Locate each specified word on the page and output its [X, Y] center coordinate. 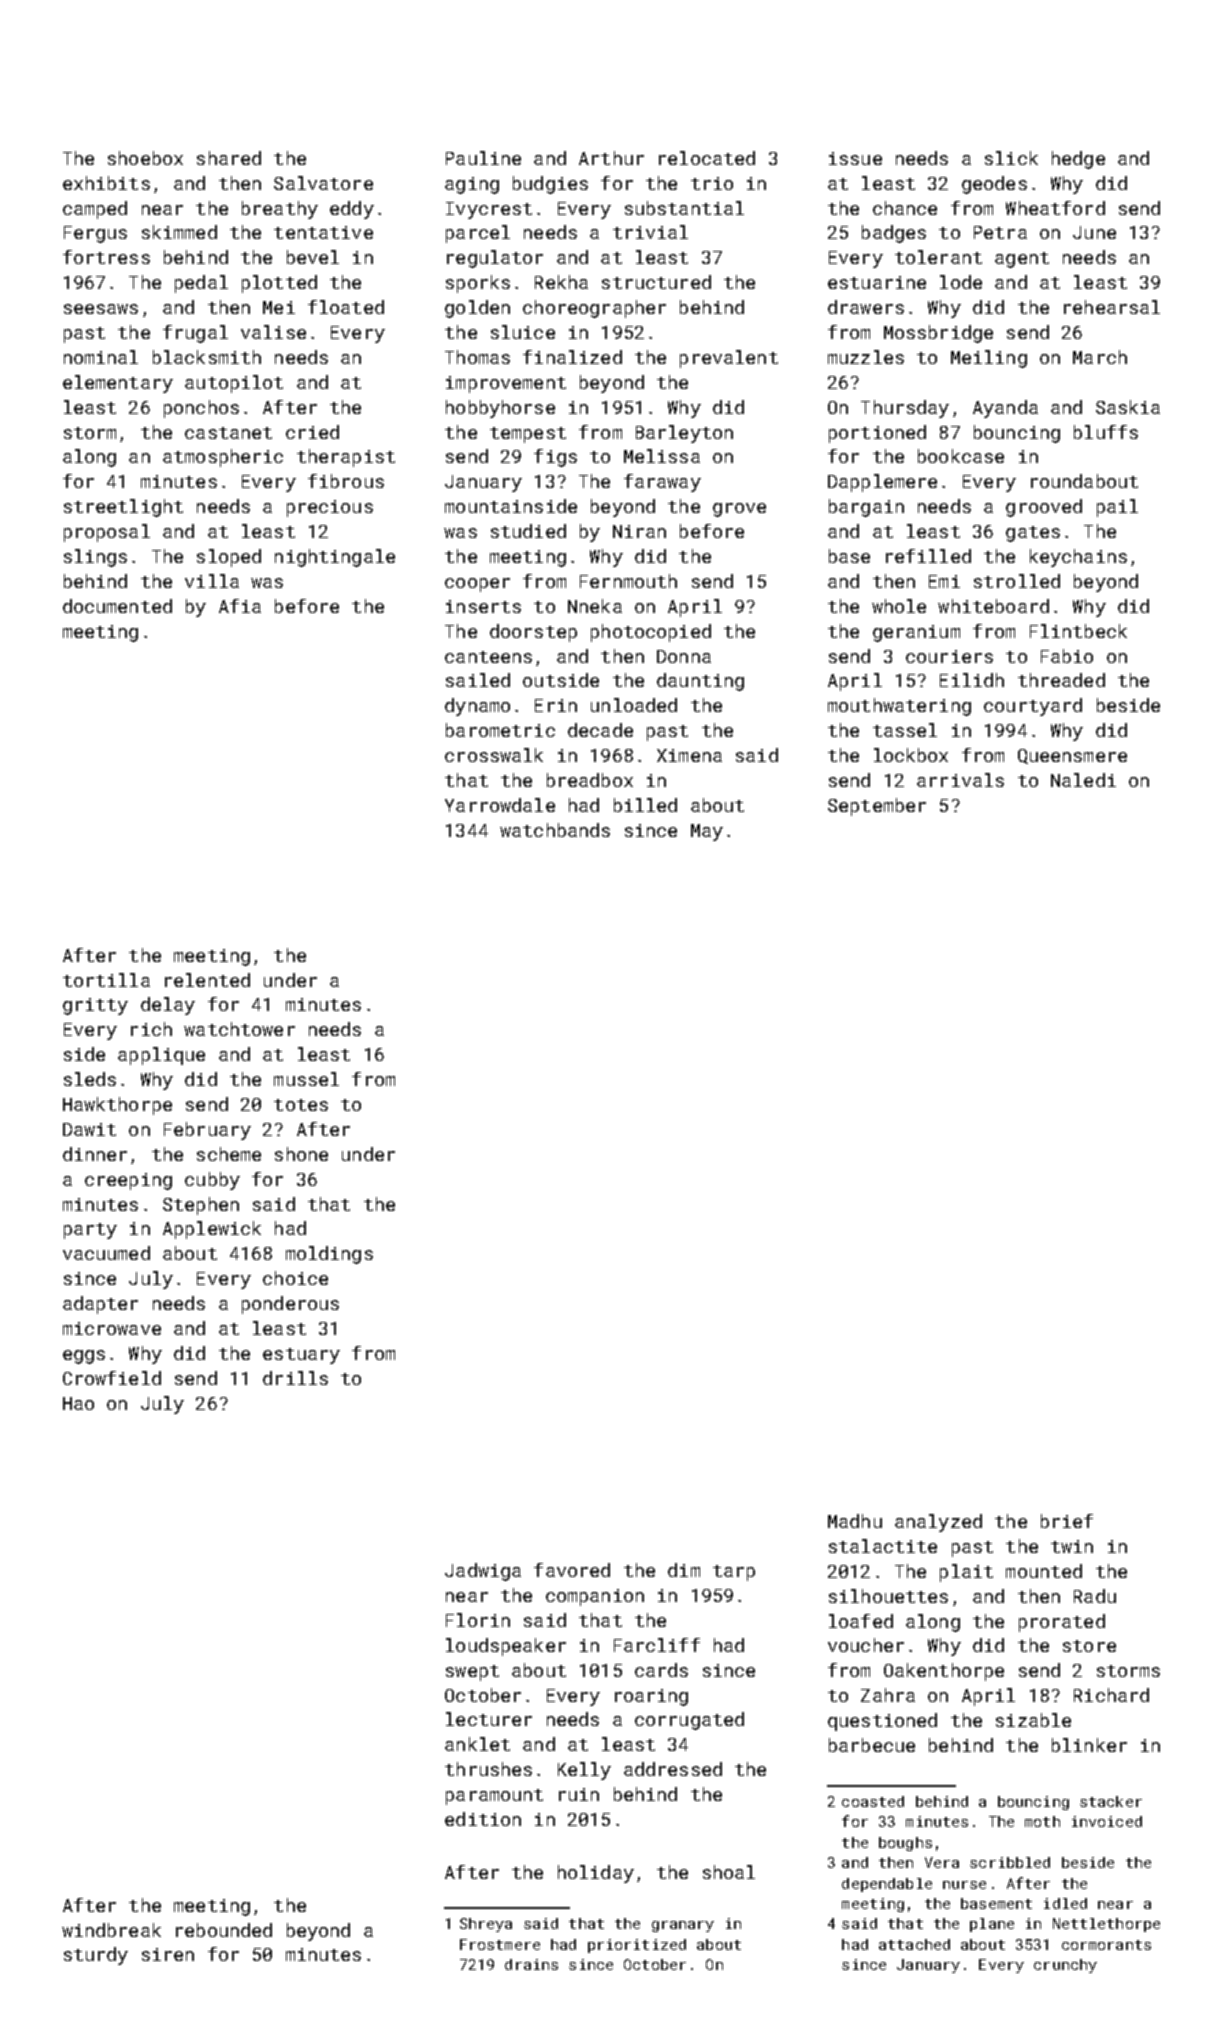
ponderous [290, 1305]
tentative [323, 232]
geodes [994, 185]
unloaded [634, 705]
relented [207, 980]
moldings [329, 1255]
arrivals [960, 780]
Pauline [483, 158]
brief [1067, 1521]
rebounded [224, 1930]
